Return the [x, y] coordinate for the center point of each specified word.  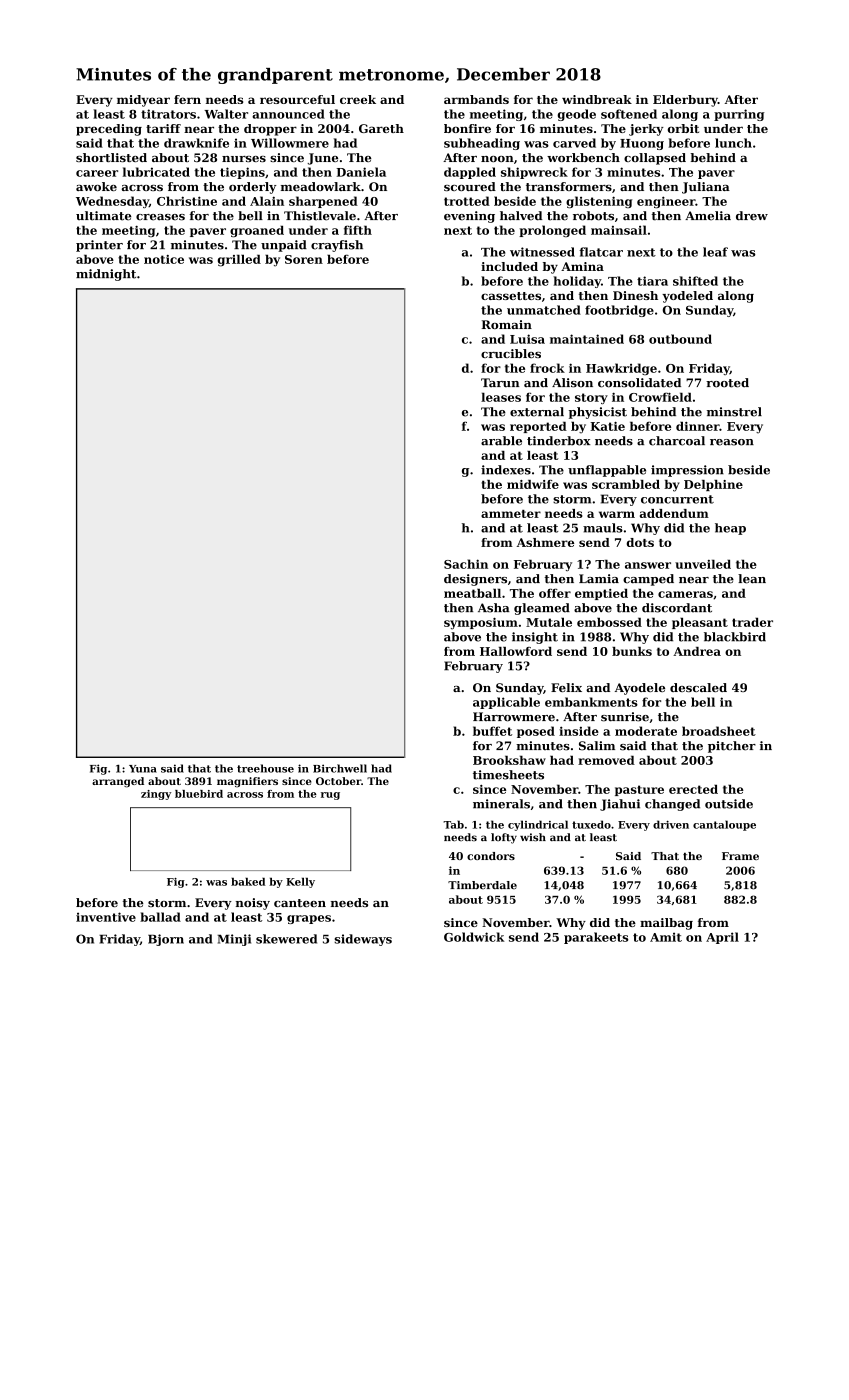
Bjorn [166, 940]
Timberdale [482, 885]
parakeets [596, 938]
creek [358, 99]
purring [739, 115]
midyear [143, 101]
